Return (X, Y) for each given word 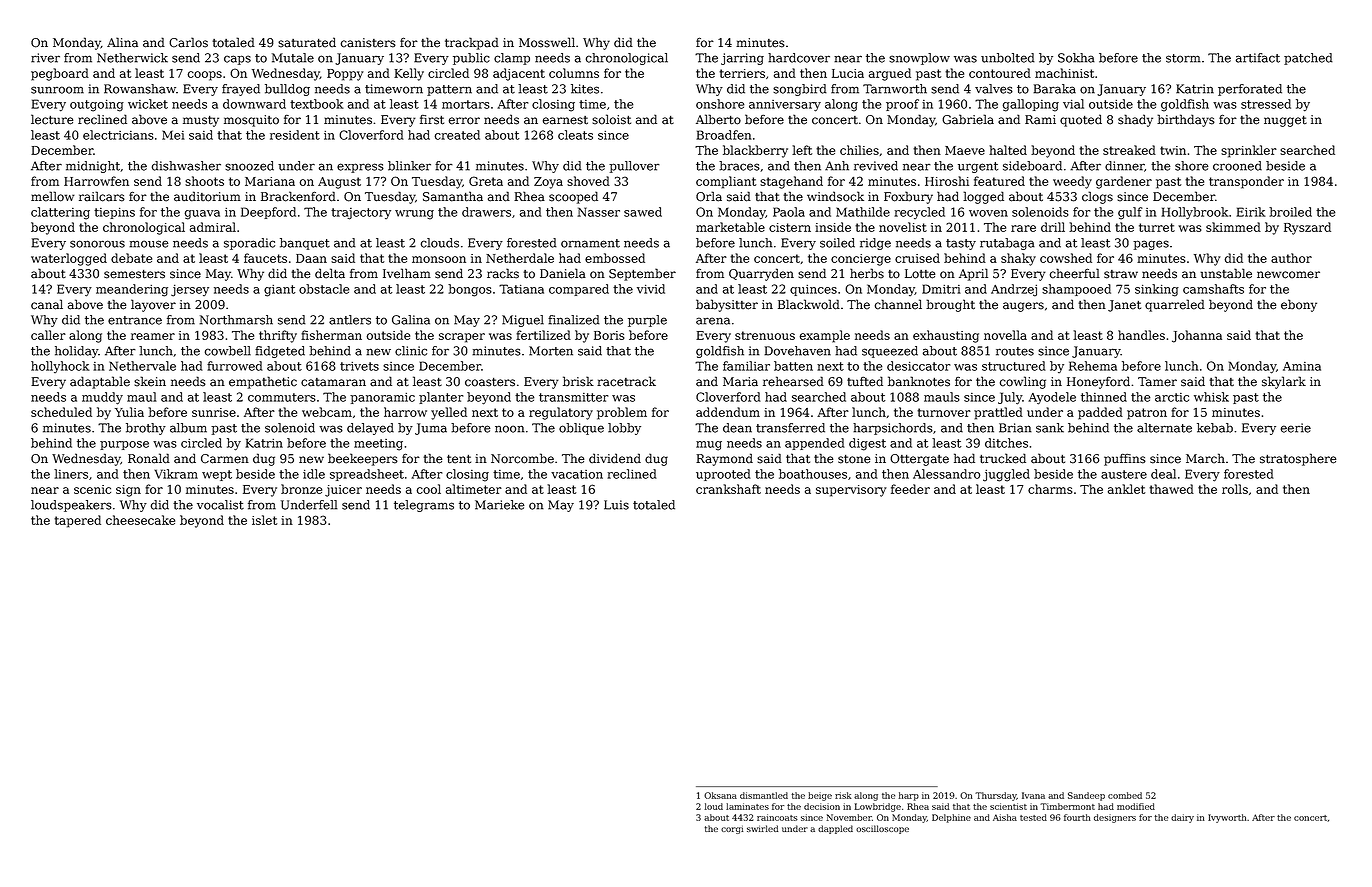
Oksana (720, 795)
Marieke (500, 505)
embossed (615, 258)
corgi (732, 829)
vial (1073, 104)
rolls (1235, 489)
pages (1151, 245)
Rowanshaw (140, 89)
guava (202, 215)
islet (264, 520)
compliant (726, 182)
